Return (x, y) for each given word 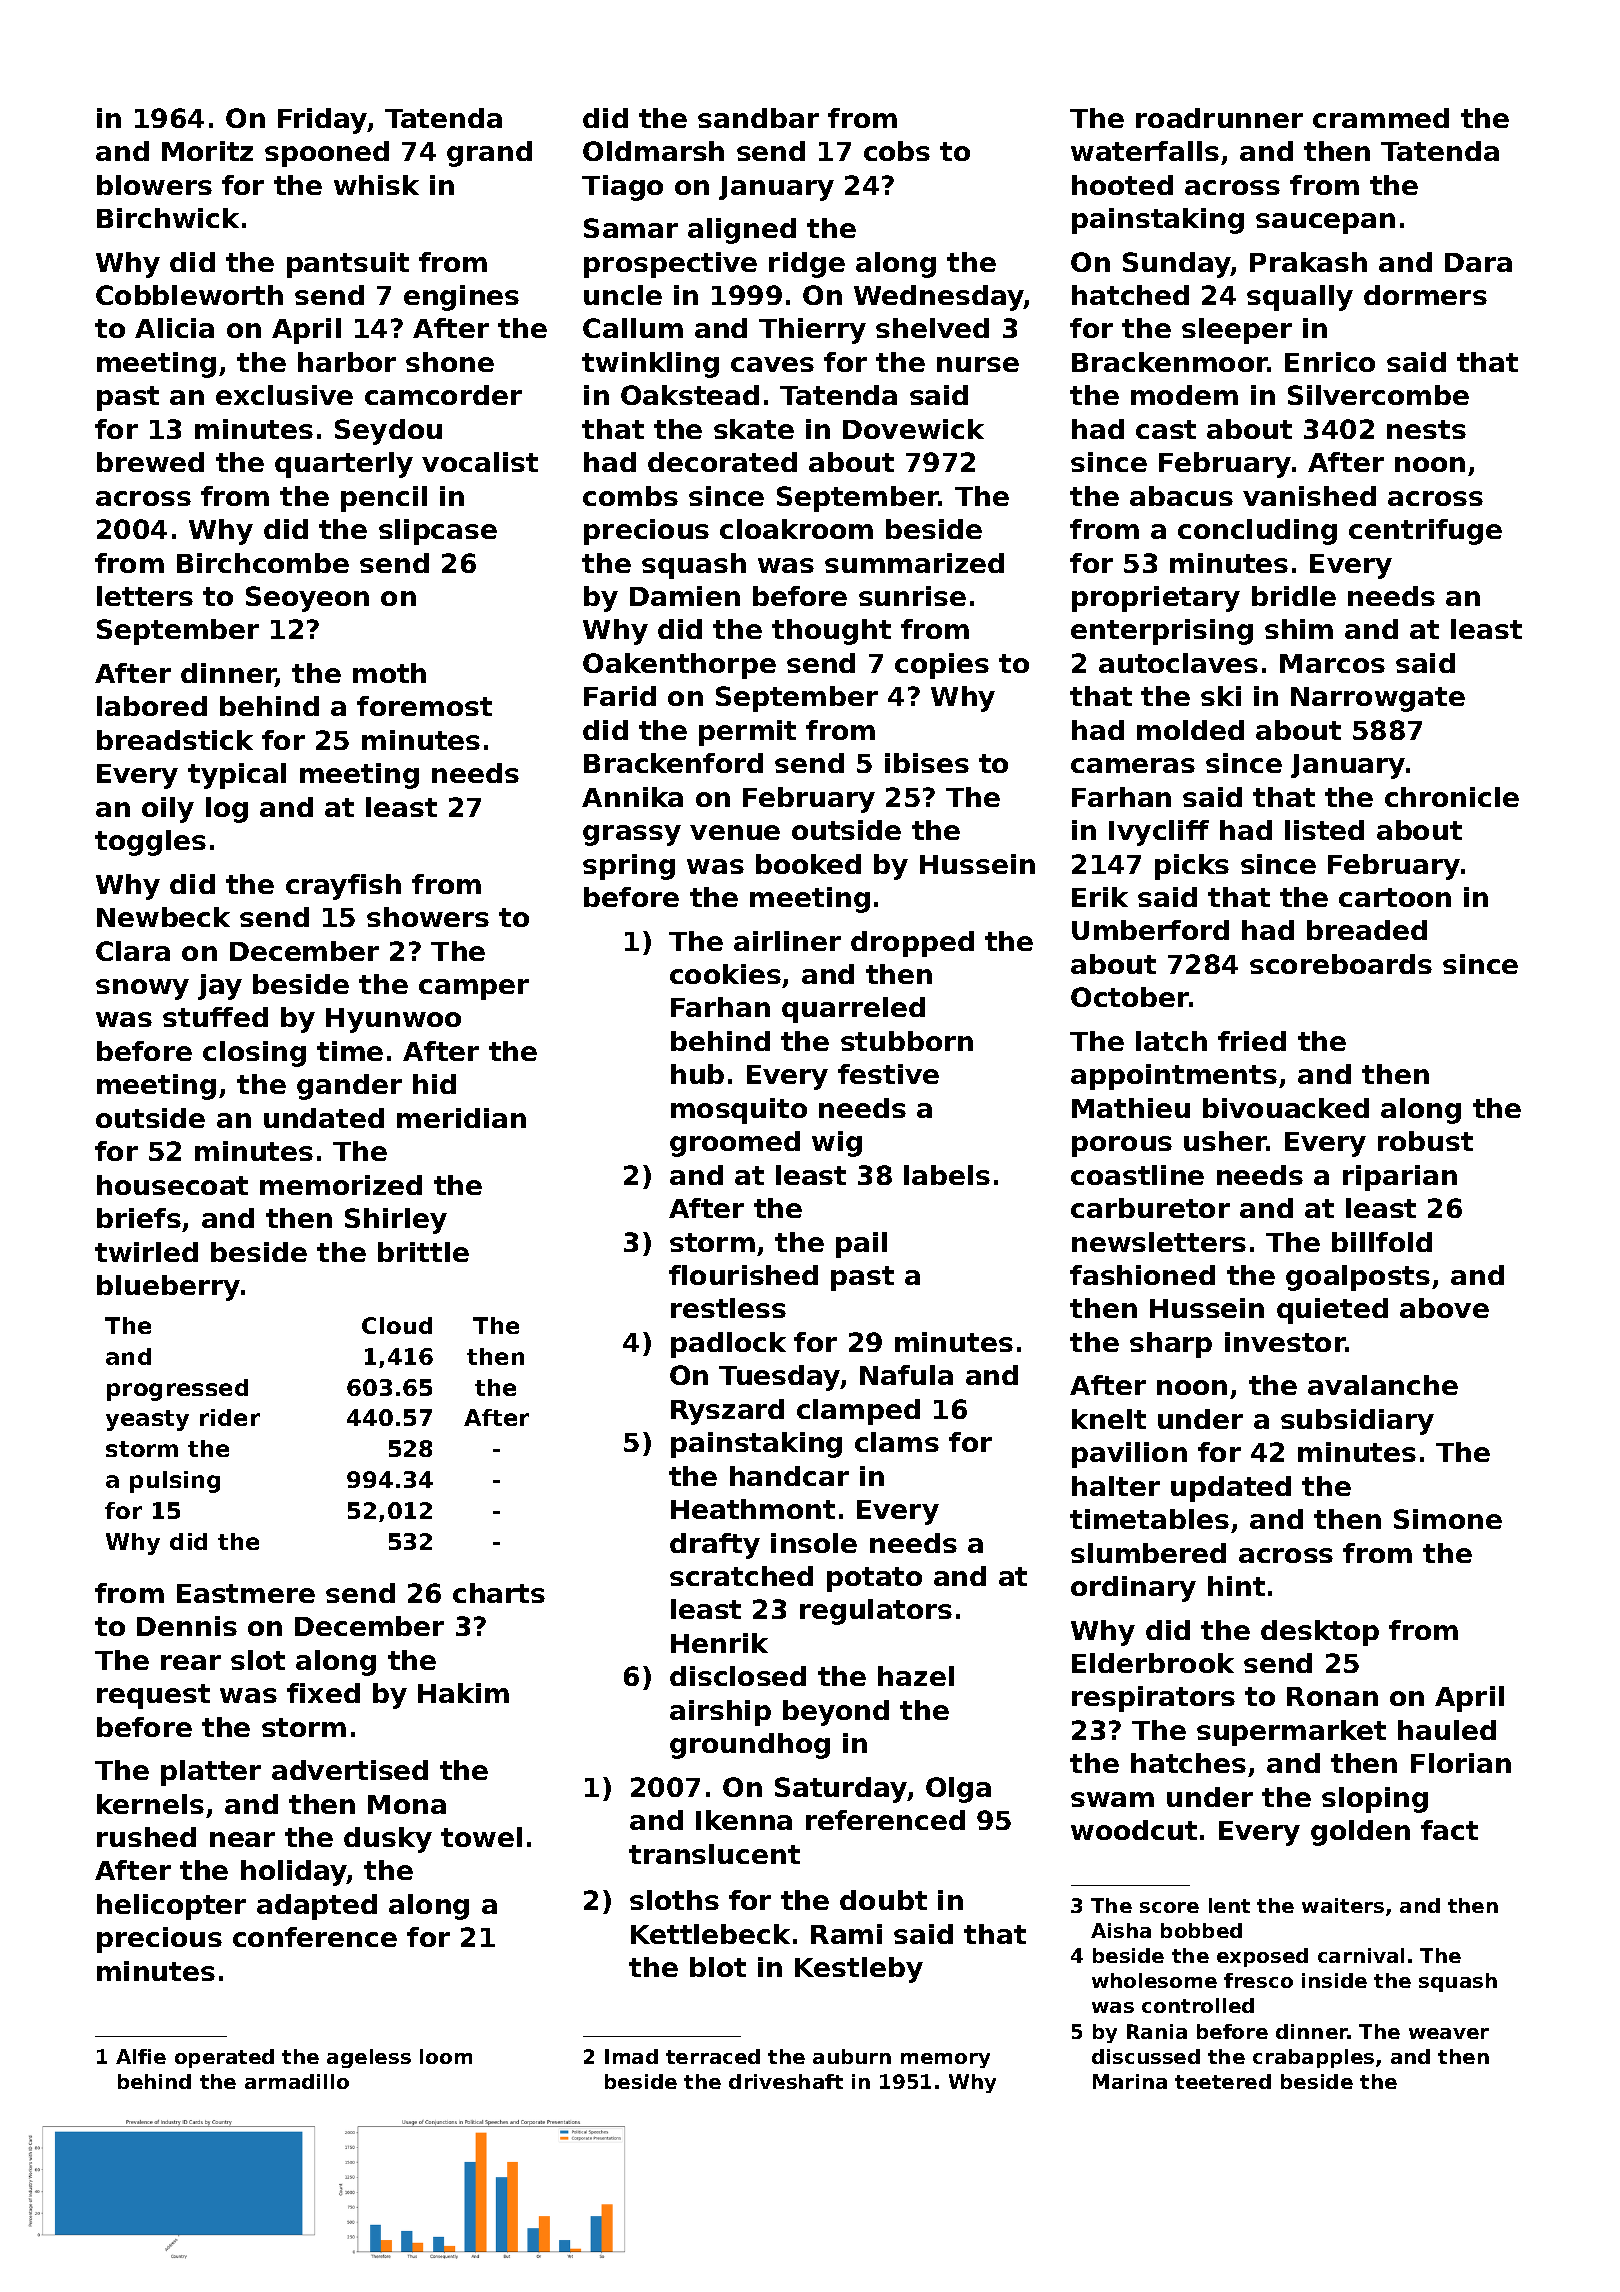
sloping (1375, 1800)
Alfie (141, 2056)
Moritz (207, 151)
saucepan (1325, 223)
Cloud (397, 1325)
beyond (836, 1713)
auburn (852, 2056)
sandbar (758, 118)
